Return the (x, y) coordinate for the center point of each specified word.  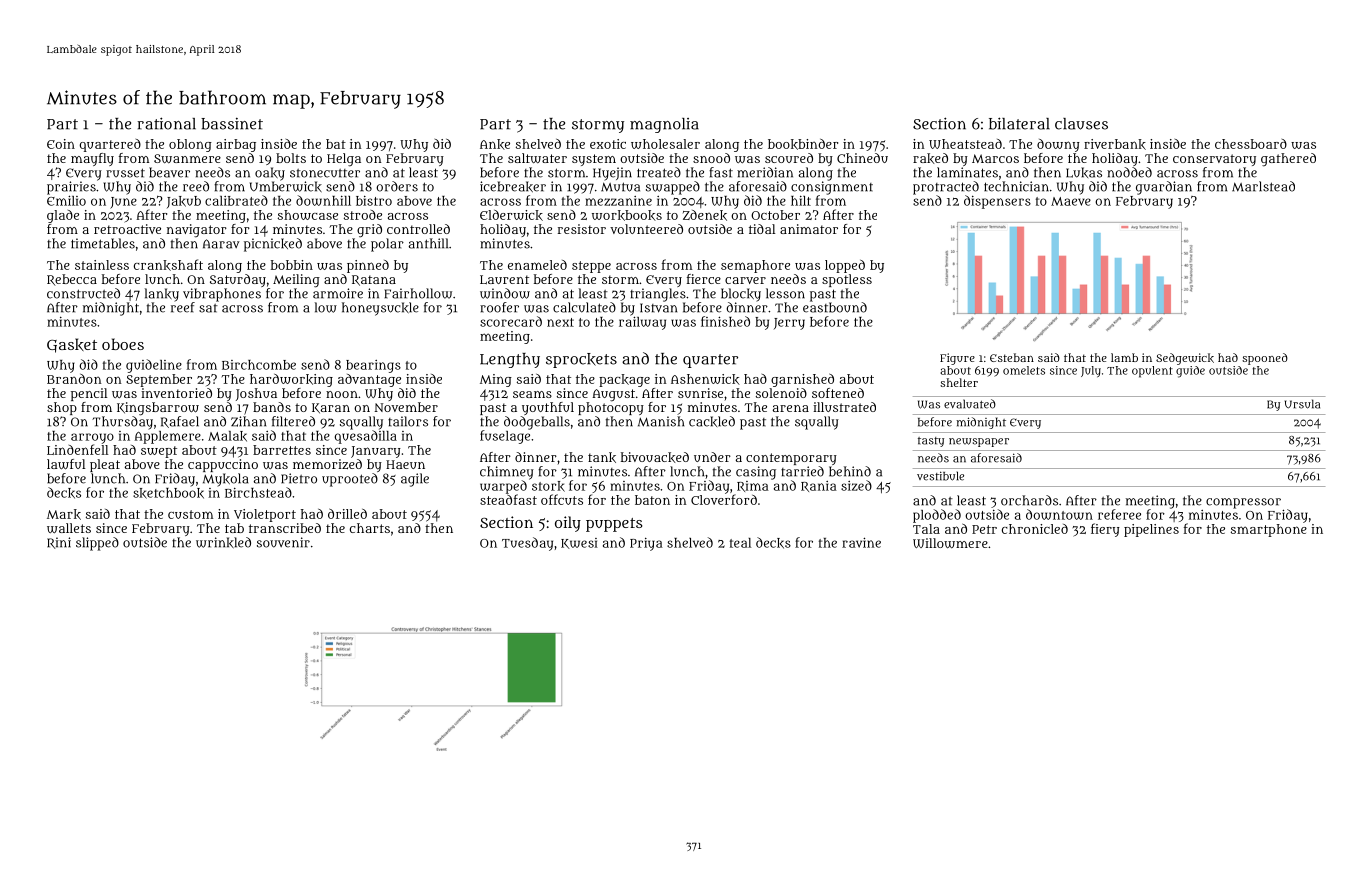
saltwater (537, 158)
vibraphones (222, 295)
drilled (347, 513)
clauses (1081, 124)
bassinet (232, 124)
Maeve (1071, 201)
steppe (591, 267)
